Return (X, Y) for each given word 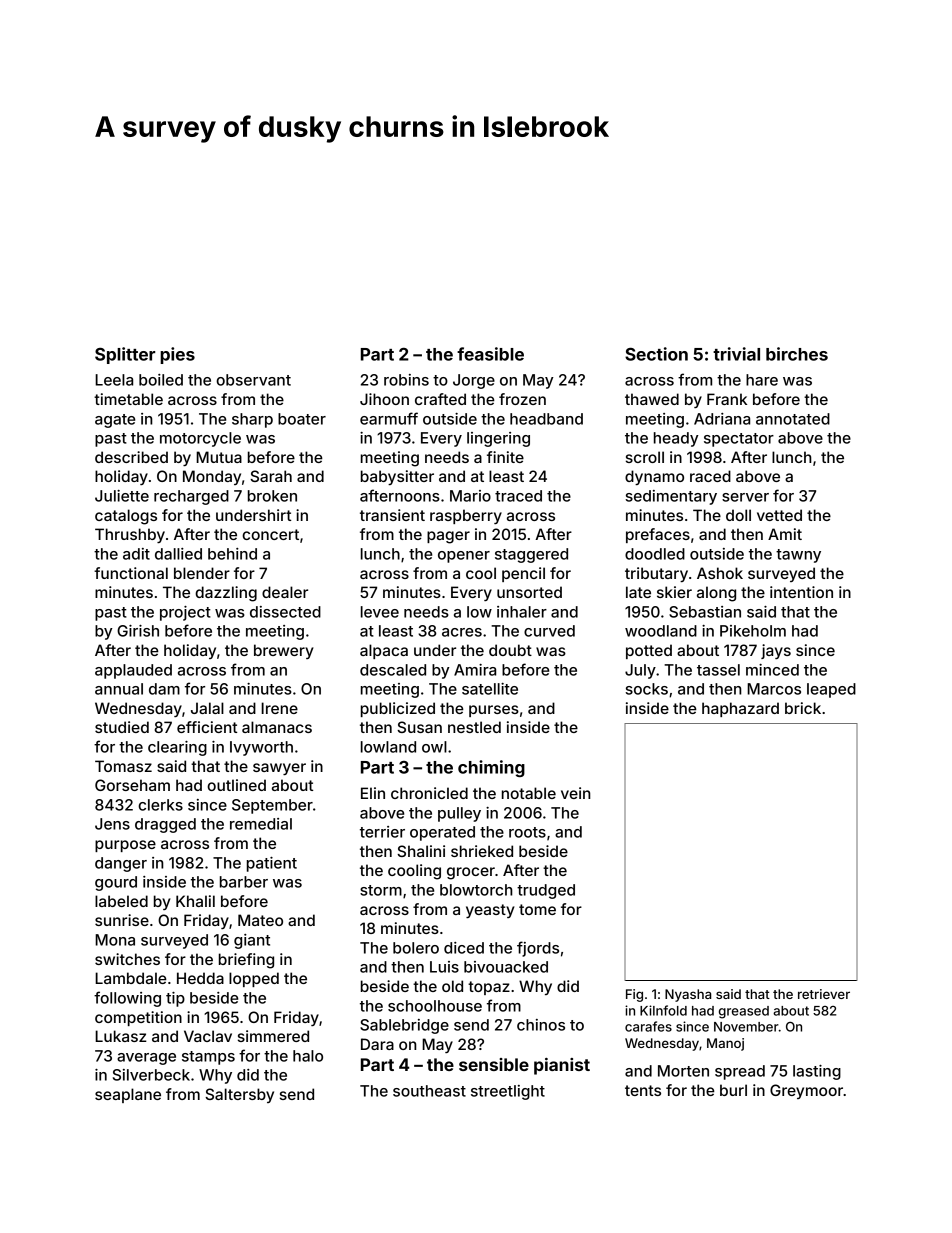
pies (177, 355)
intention (801, 592)
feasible (490, 354)
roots (527, 832)
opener (464, 557)
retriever (824, 994)
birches (797, 354)
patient (272, 864)
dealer (285, 592)
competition (138, 1018)
